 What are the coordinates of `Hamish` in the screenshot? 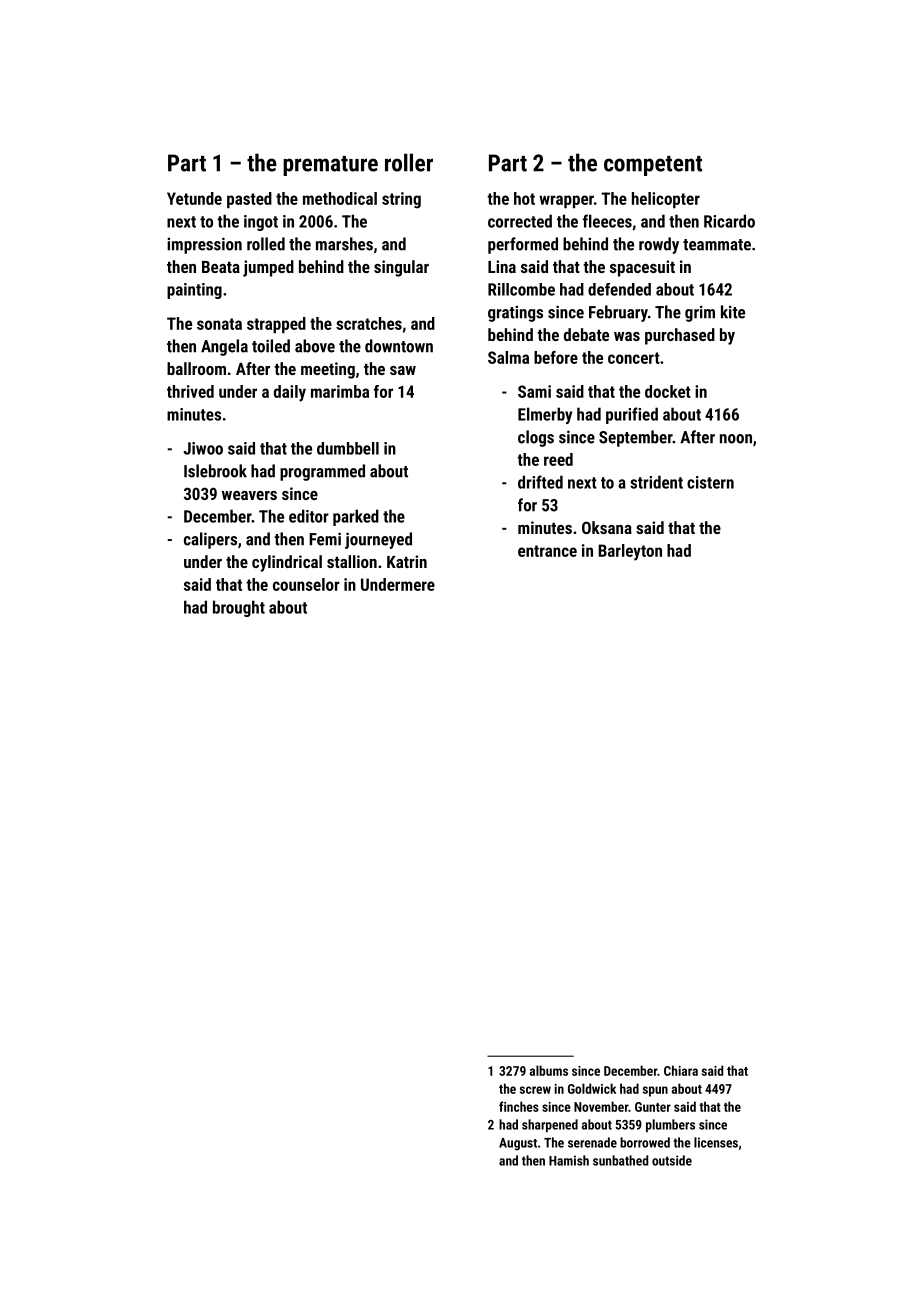 It's located at (569, 1160).
